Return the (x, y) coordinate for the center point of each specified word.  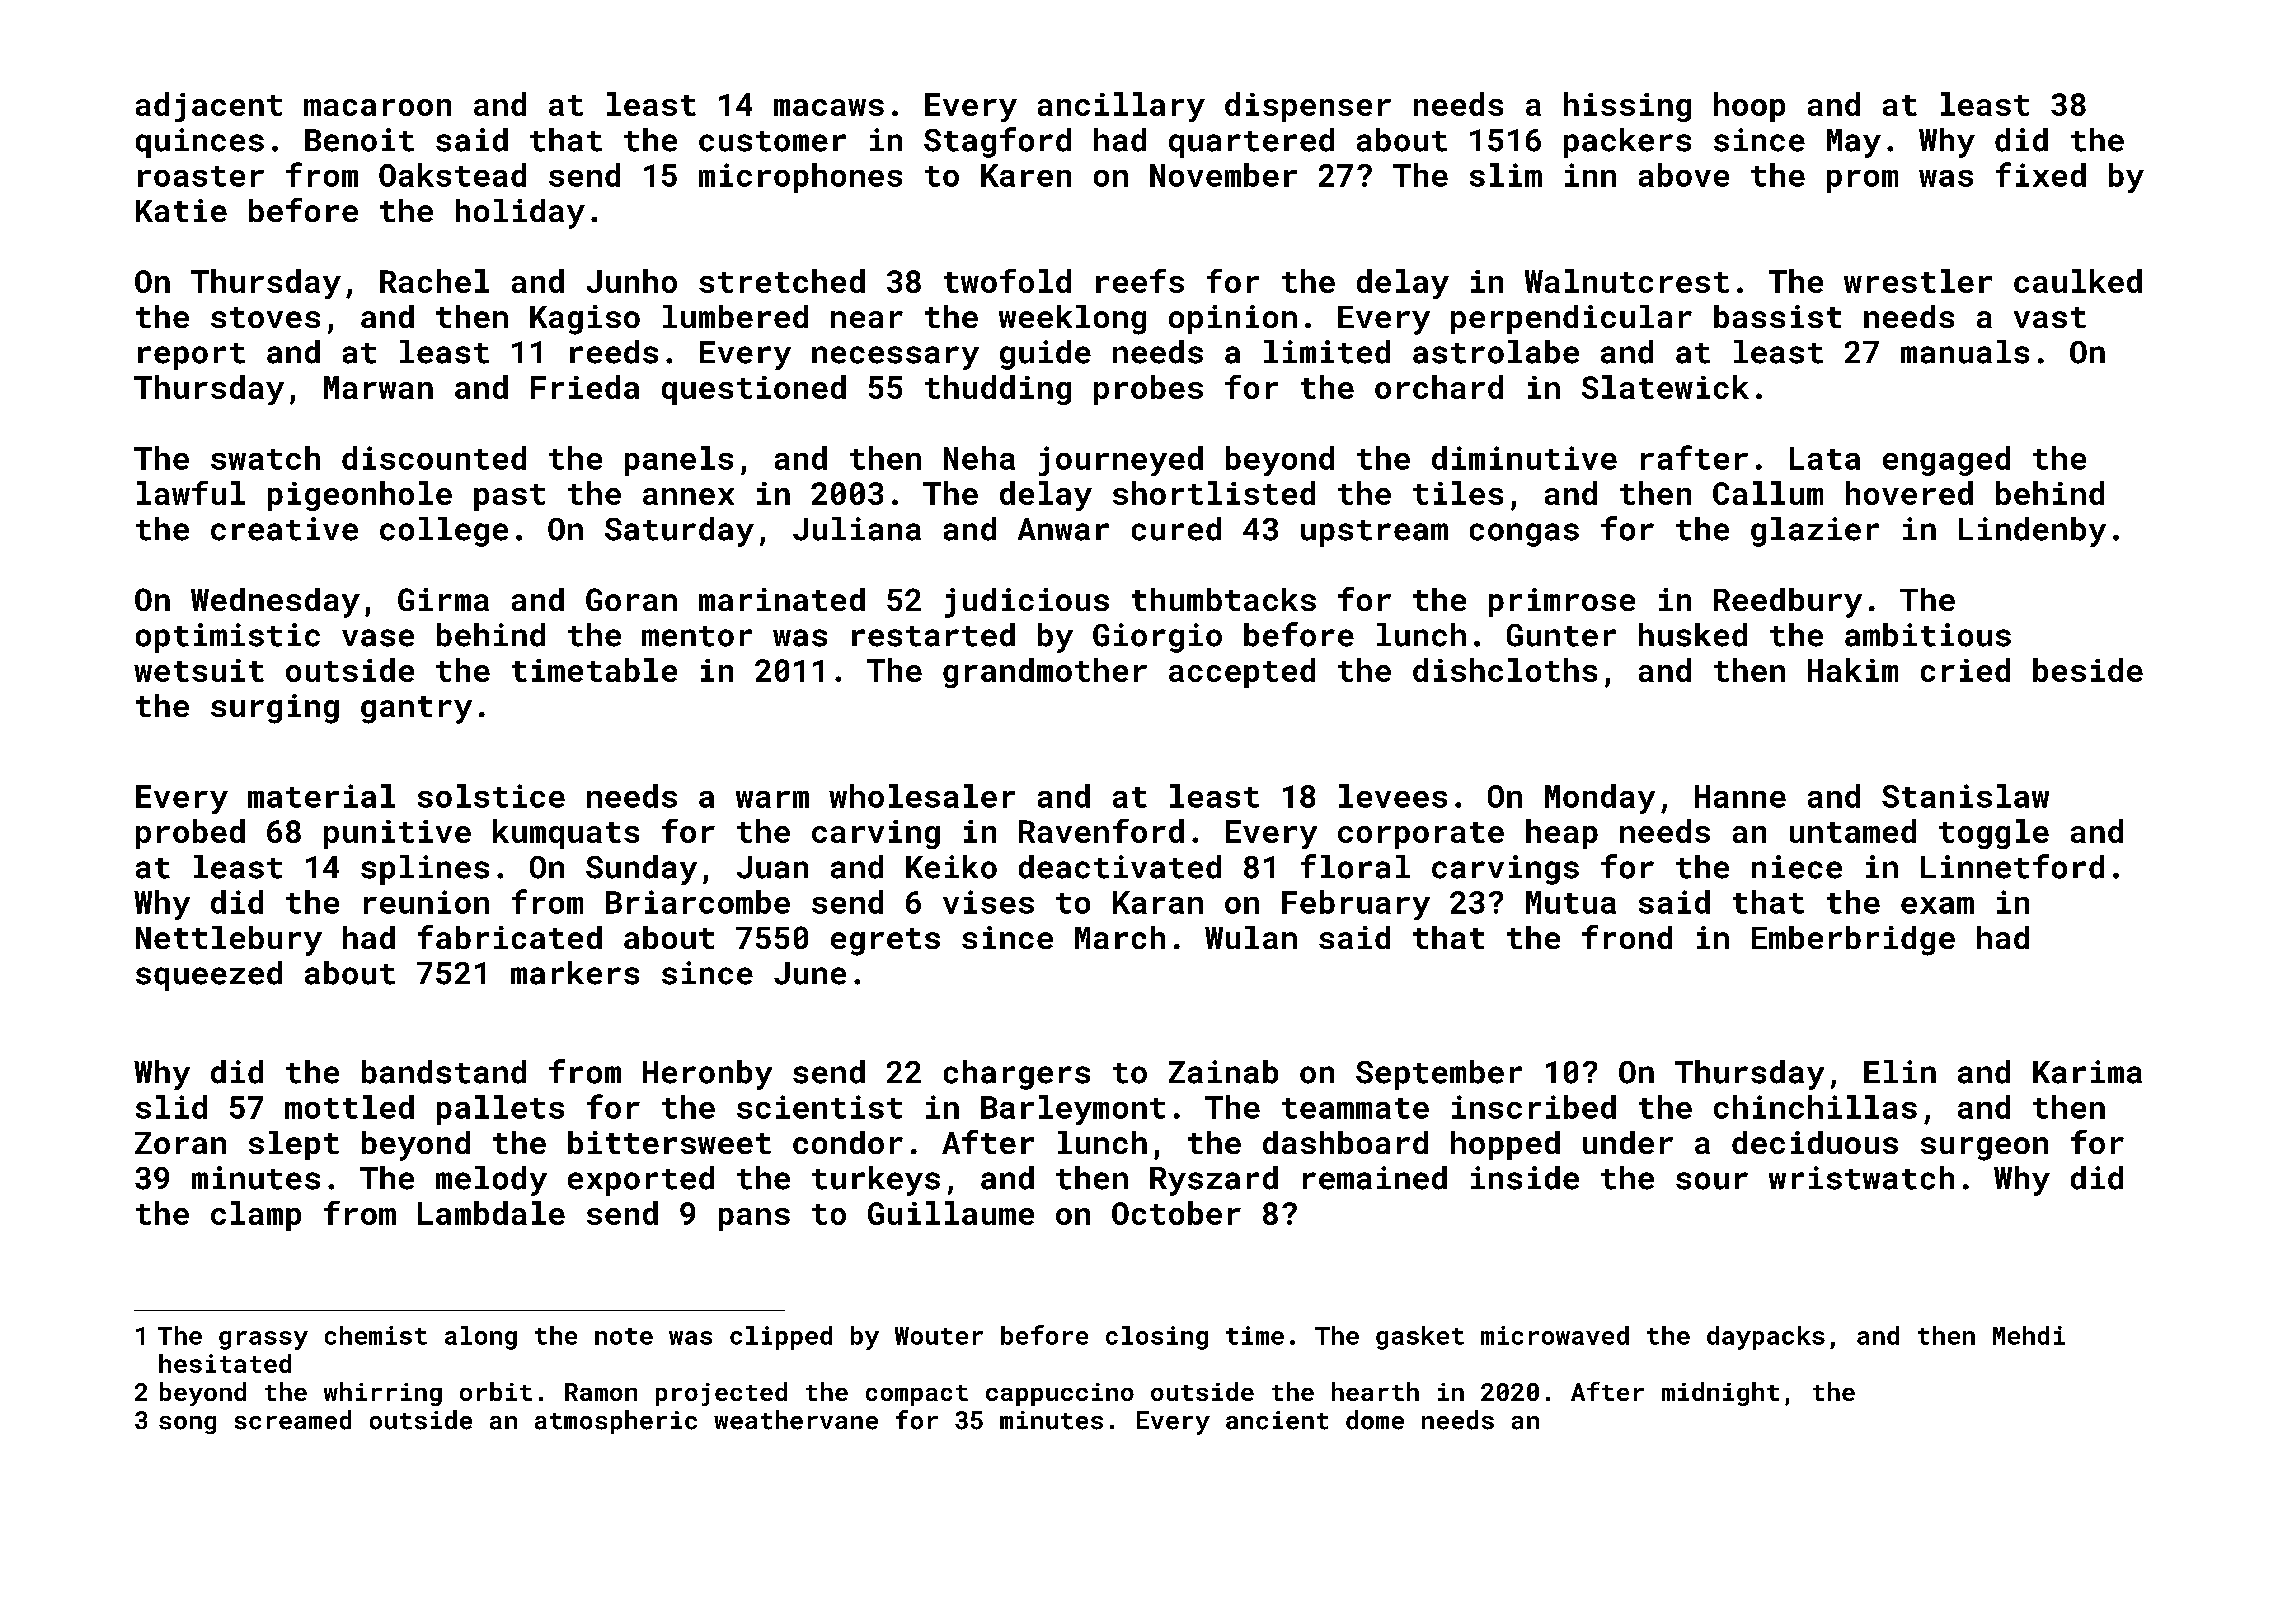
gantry (416, 710)
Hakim (1853, 670)
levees (1393, 796)
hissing (1627, 107)
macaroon (377, 107)
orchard (1439, 387)
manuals (1965, 352)
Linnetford (2012, 866)
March (1120, 937)
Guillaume (951, 1213)
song (187, 1425)
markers (575, 973)
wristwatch (1861, 1178)
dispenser (1308, 107)
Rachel (434, 281)
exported (641, 1181)
